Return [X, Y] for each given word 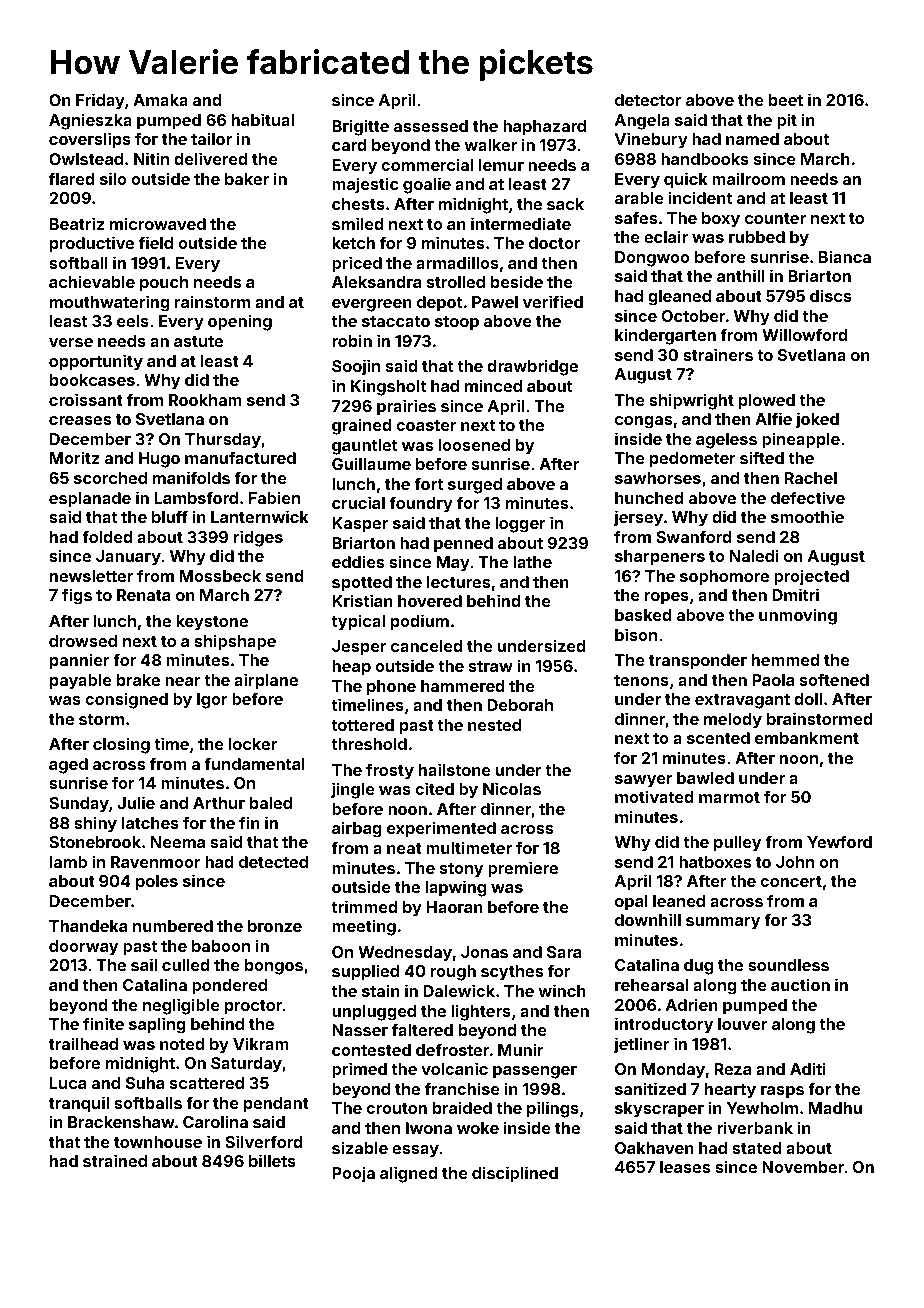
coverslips [90, 140]
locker [253, 744]
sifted [762, 457]
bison [636, 634]
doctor [555, 243]
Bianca [845, 256]
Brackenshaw [121, 1122]
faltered [422, 1029]
